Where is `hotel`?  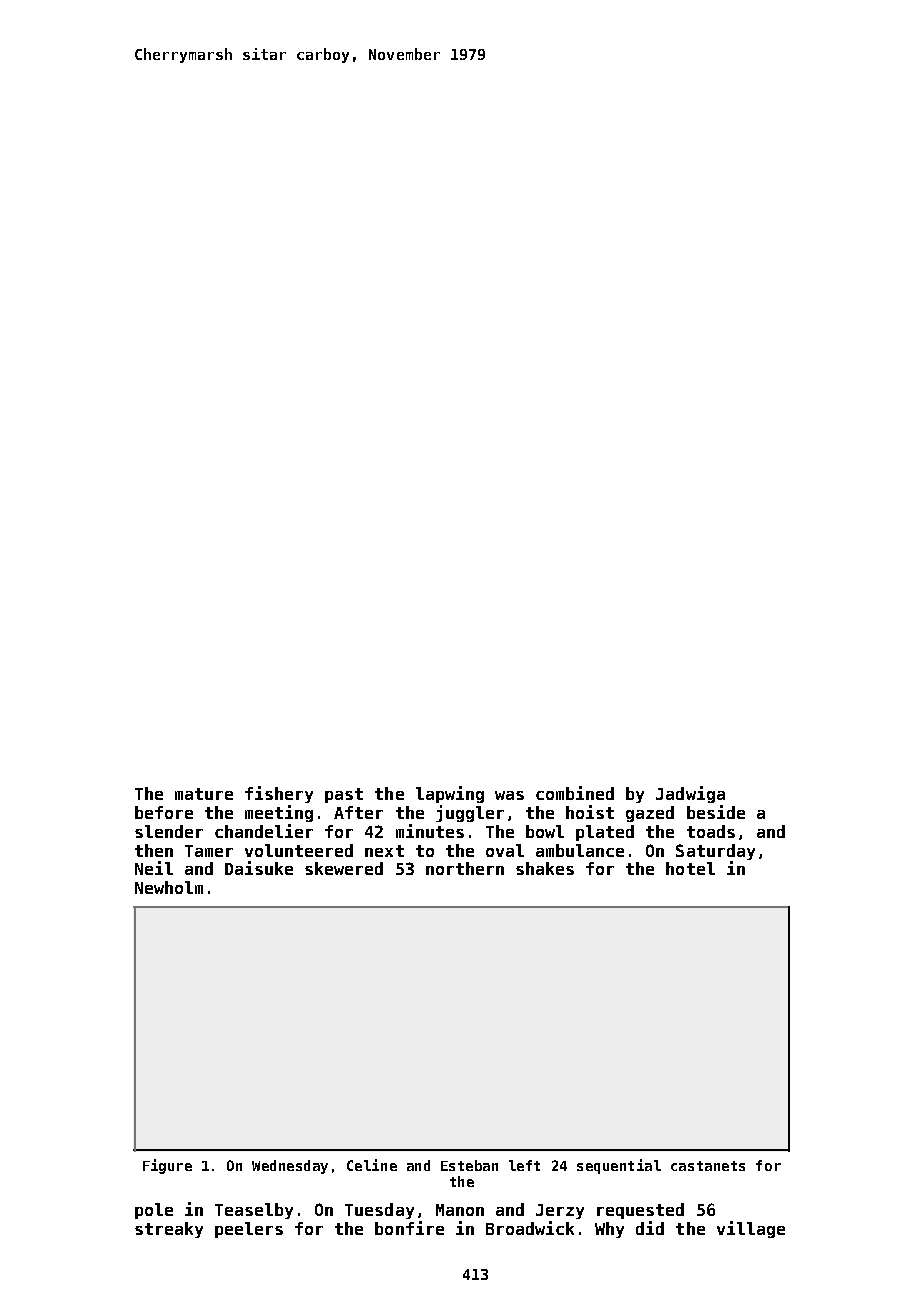 hotel is located at coordinates (690, 868).
